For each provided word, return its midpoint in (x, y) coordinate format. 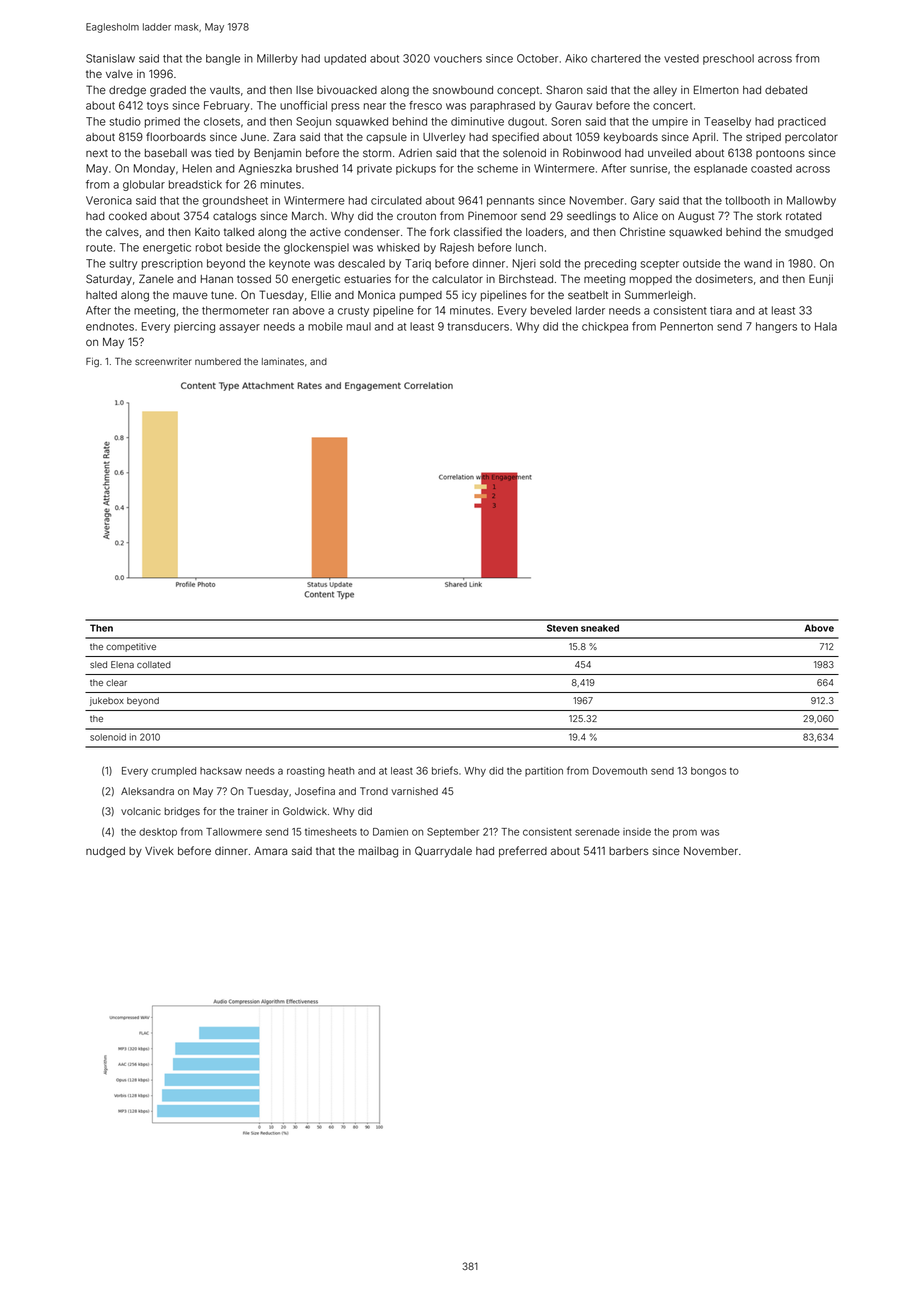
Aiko (576, 58)
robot (209, 247)
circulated (396, 200)
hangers (776, 327)
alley (665, 91)
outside (702, 263)
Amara (270, 851)
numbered (218, 361)
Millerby (277, 59)
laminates (283, 361)
